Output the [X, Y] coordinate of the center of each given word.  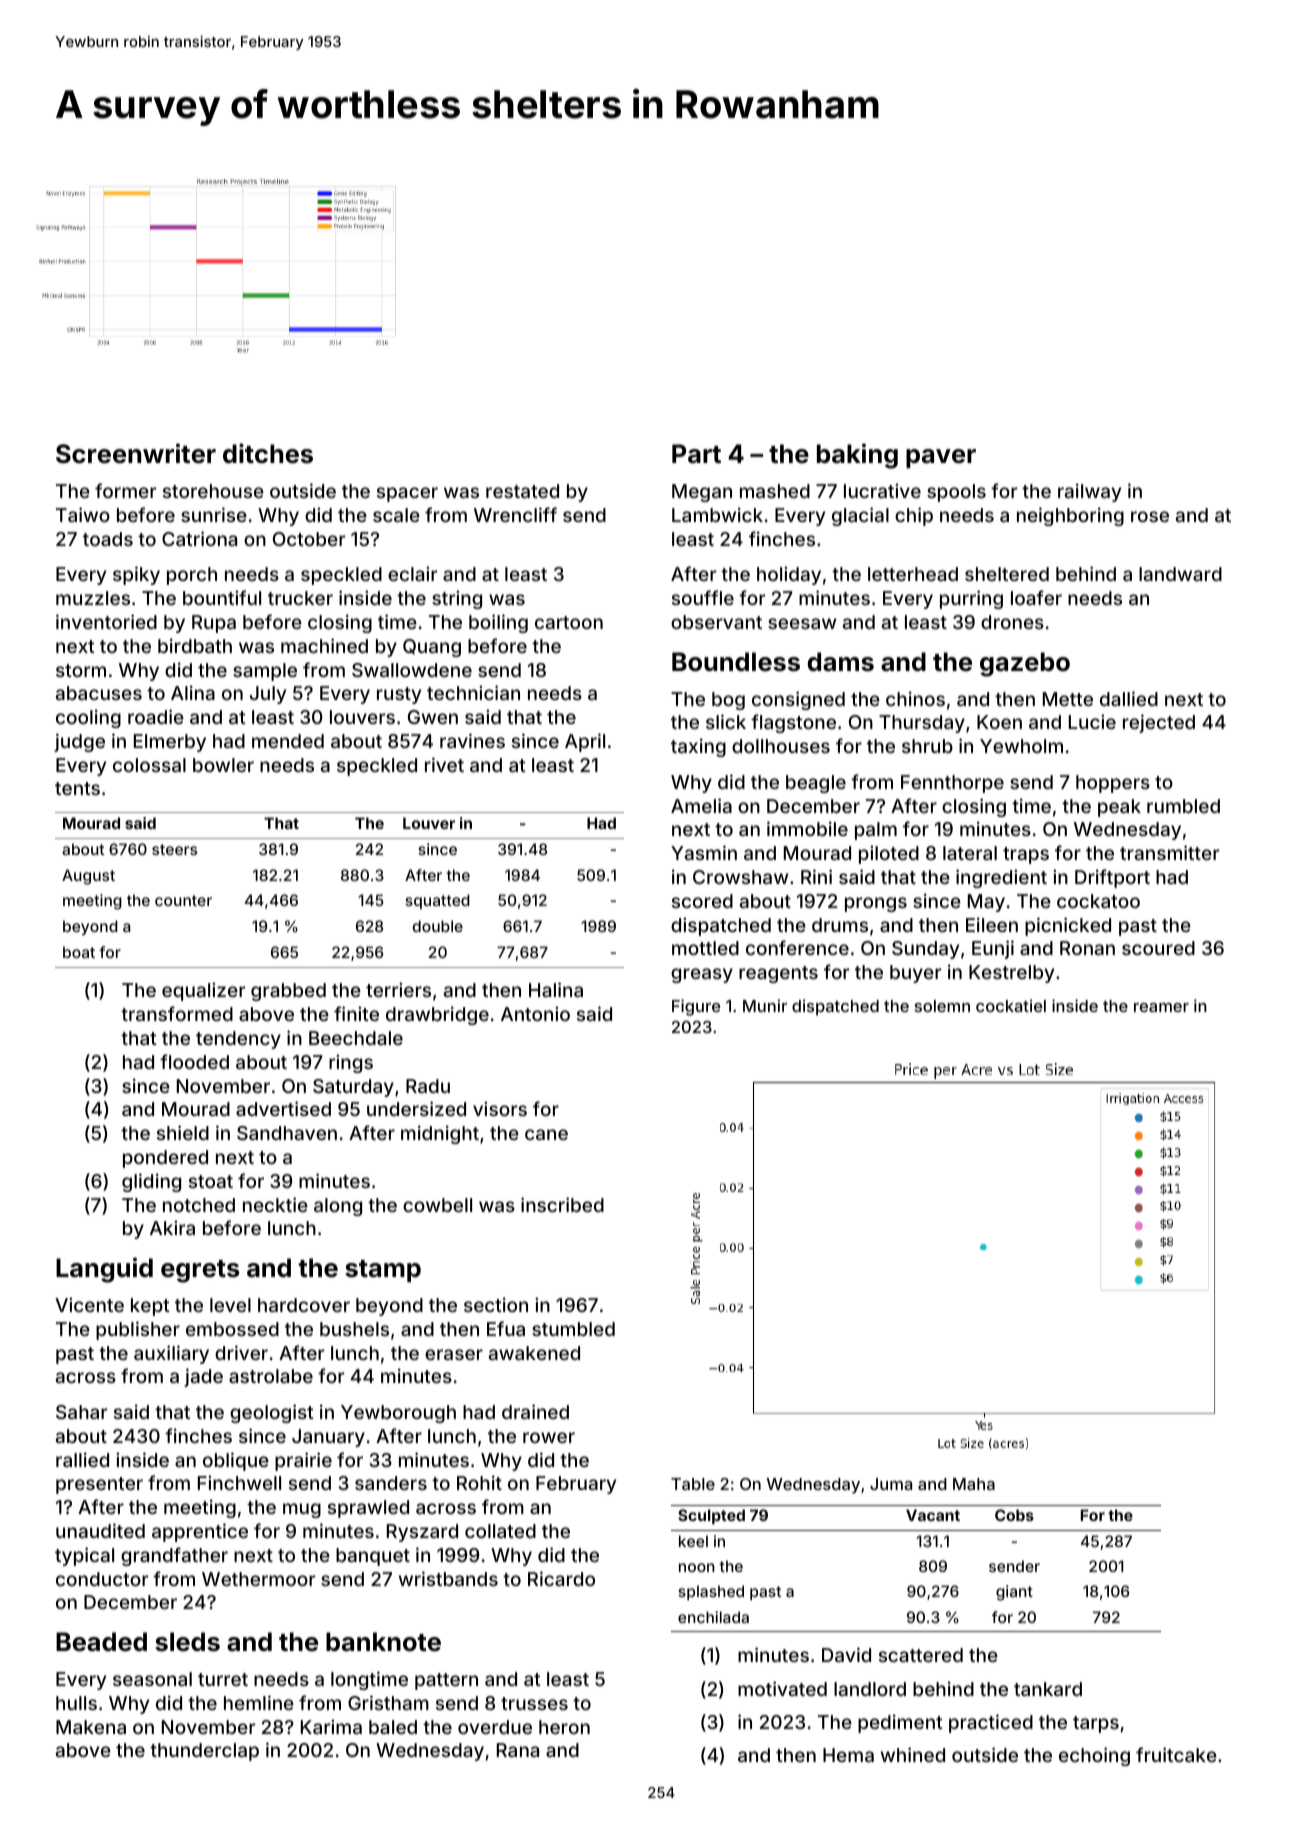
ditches [268, 453]
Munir [765, 1005]
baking [857, 456]
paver [941, 458]
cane [546, 1134]
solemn [942, 1006]
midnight [440, 1134]
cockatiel [1011, 1005]
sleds [187, 1642]
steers [174, 849]
